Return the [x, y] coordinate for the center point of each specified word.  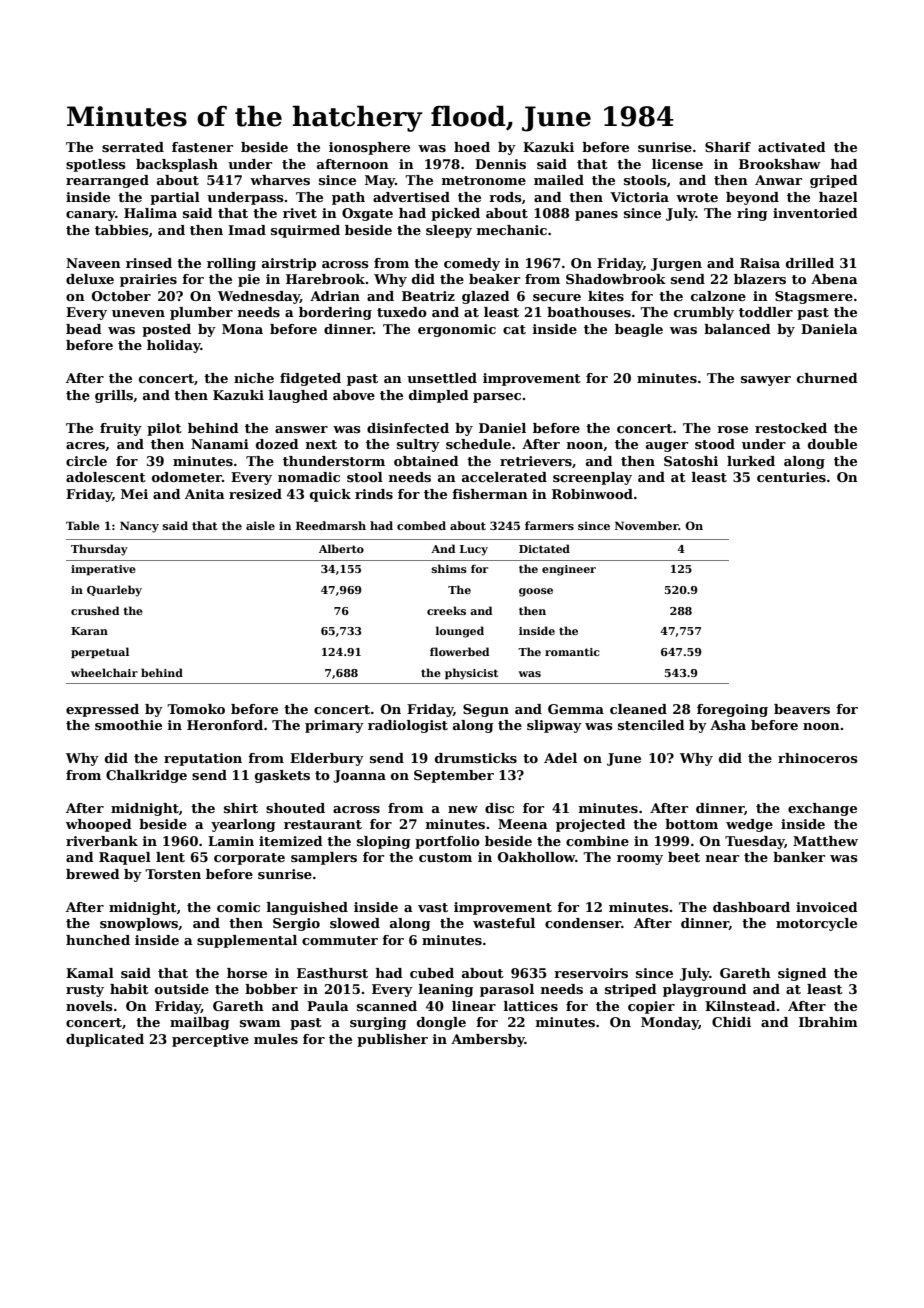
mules [276, 1039]
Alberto [341, 548]
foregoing [732, 710]
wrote [697, 197]
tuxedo [402, 312]
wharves [280, 180]
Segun [486, 710]
